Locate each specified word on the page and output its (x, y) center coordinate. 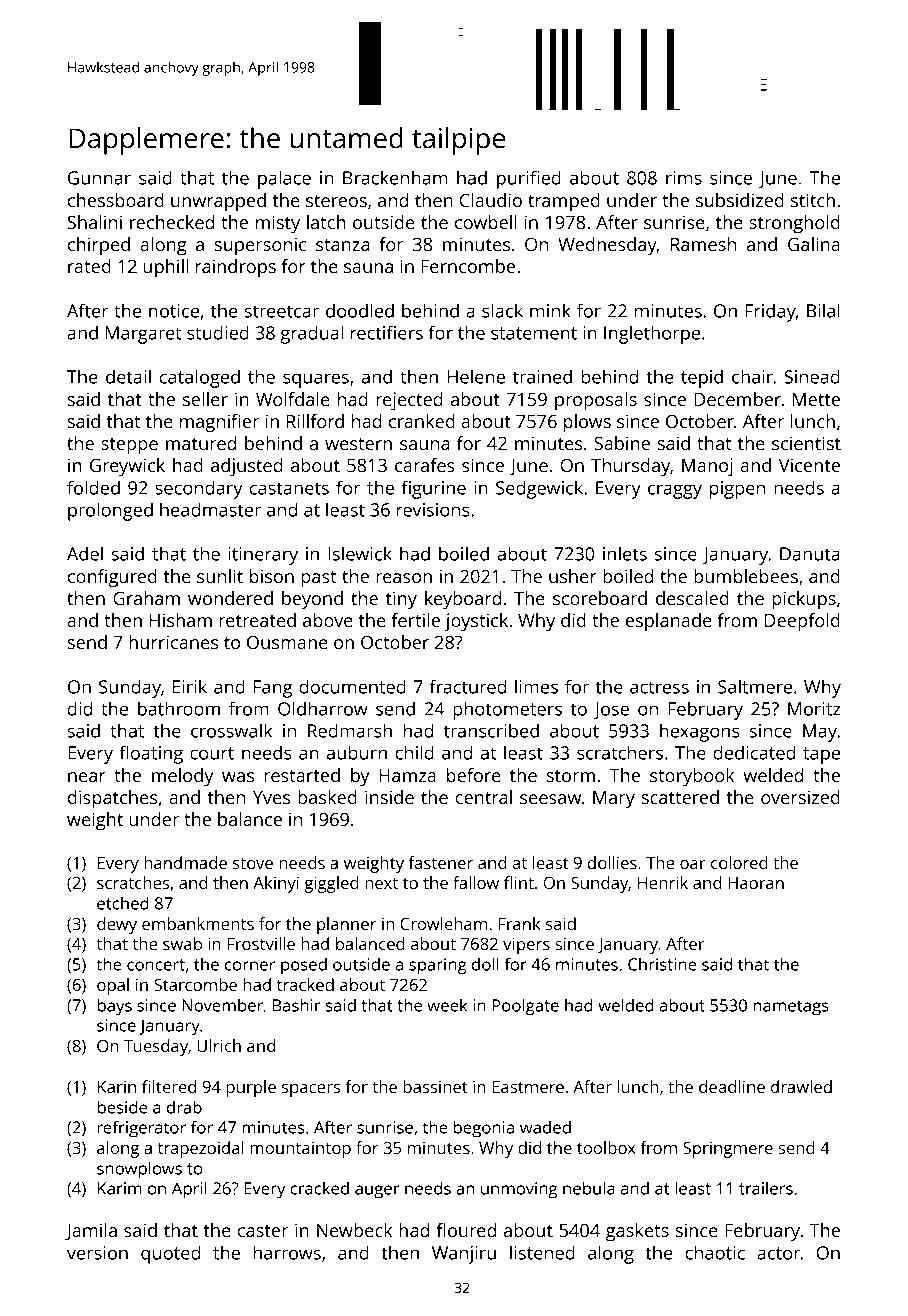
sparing (438, 966)
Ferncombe (468, 266)
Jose (611, 710)
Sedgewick (539, 489)
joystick (476, 622)
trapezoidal (201, 1149)
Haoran (756, 883)
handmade (185, 862)
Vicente (809, 465)
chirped (99, 246)
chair (752, 376)
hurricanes (173, 642)
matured (201, 443)
